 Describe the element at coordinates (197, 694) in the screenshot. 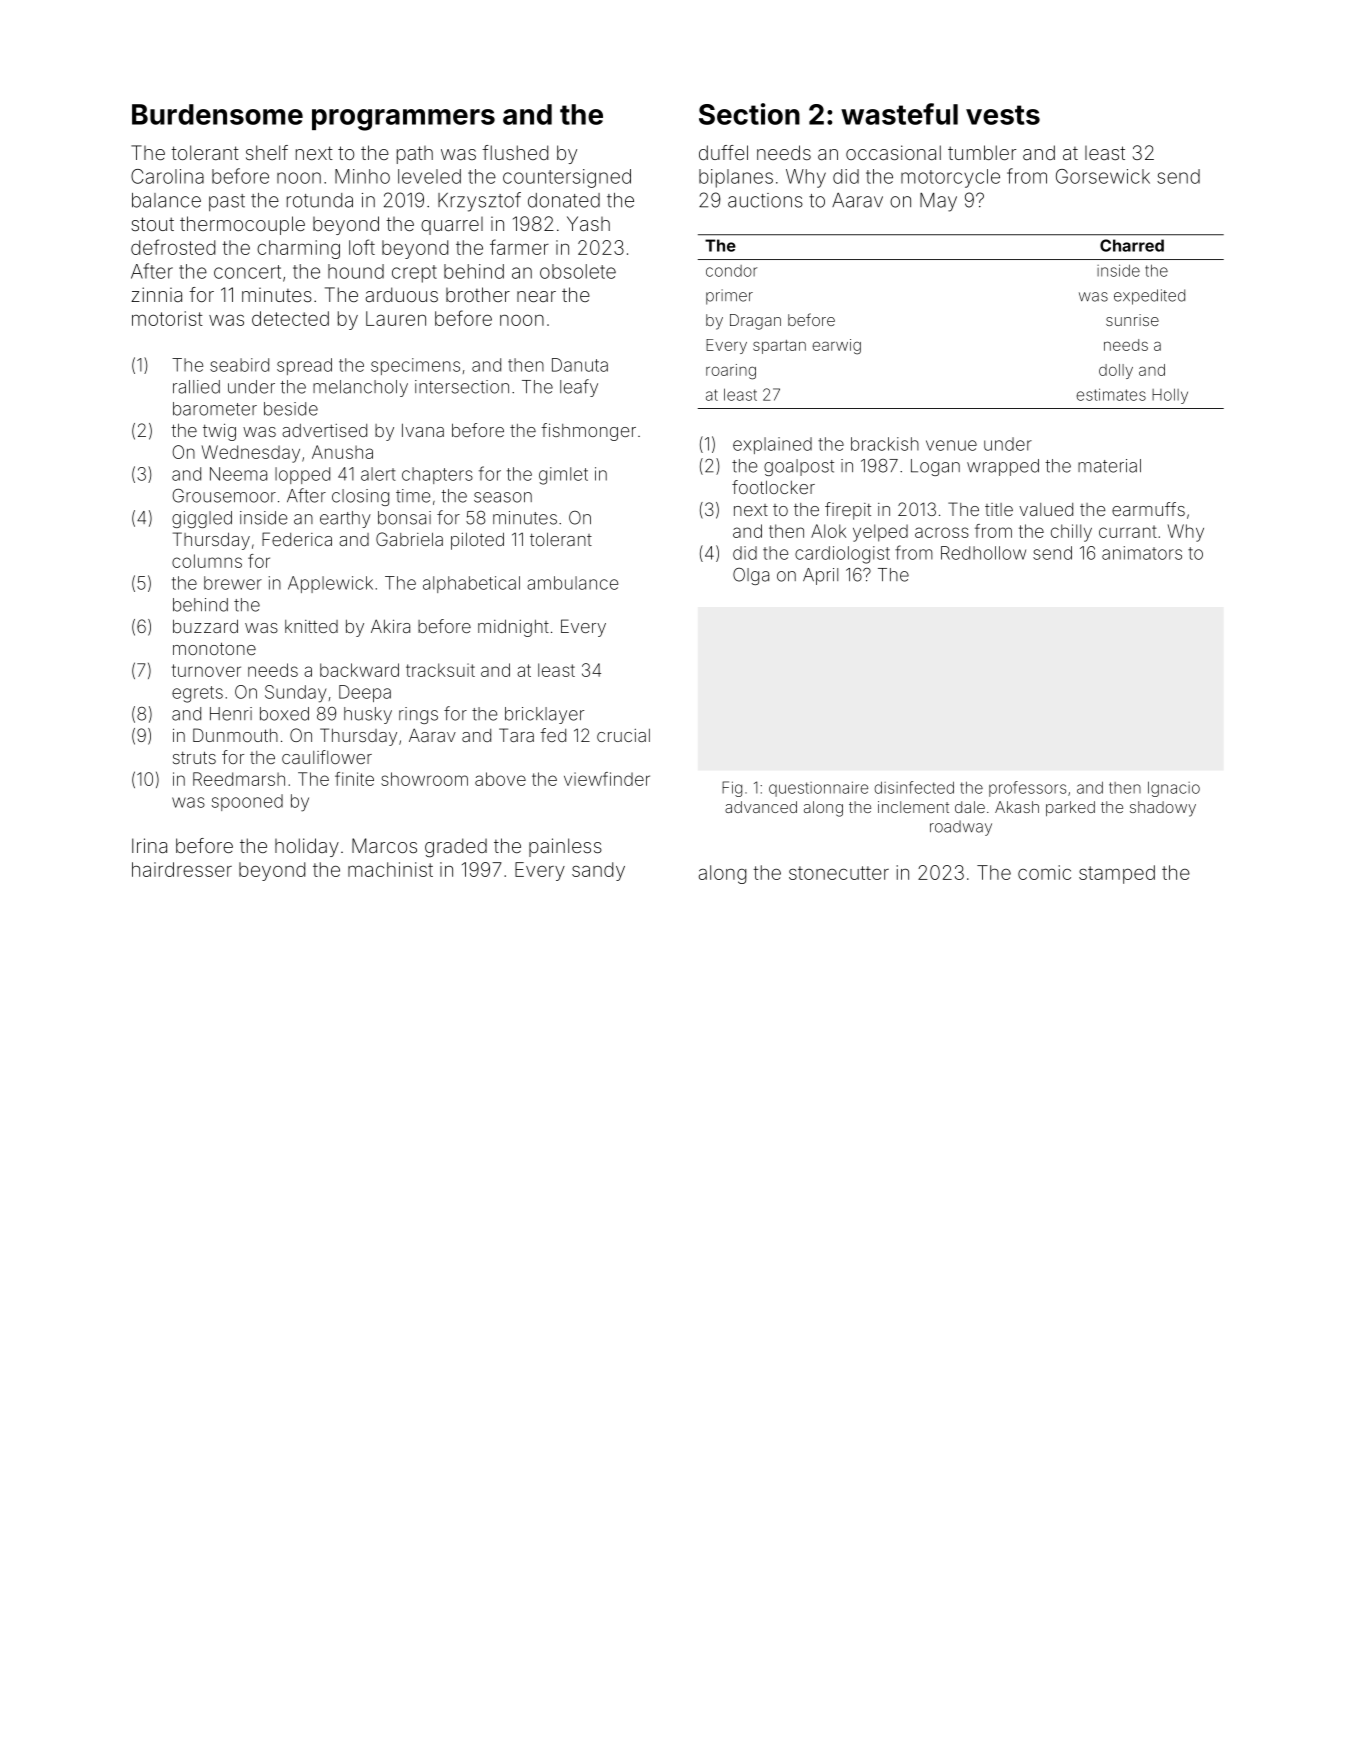

I see `egrets` at that location.
